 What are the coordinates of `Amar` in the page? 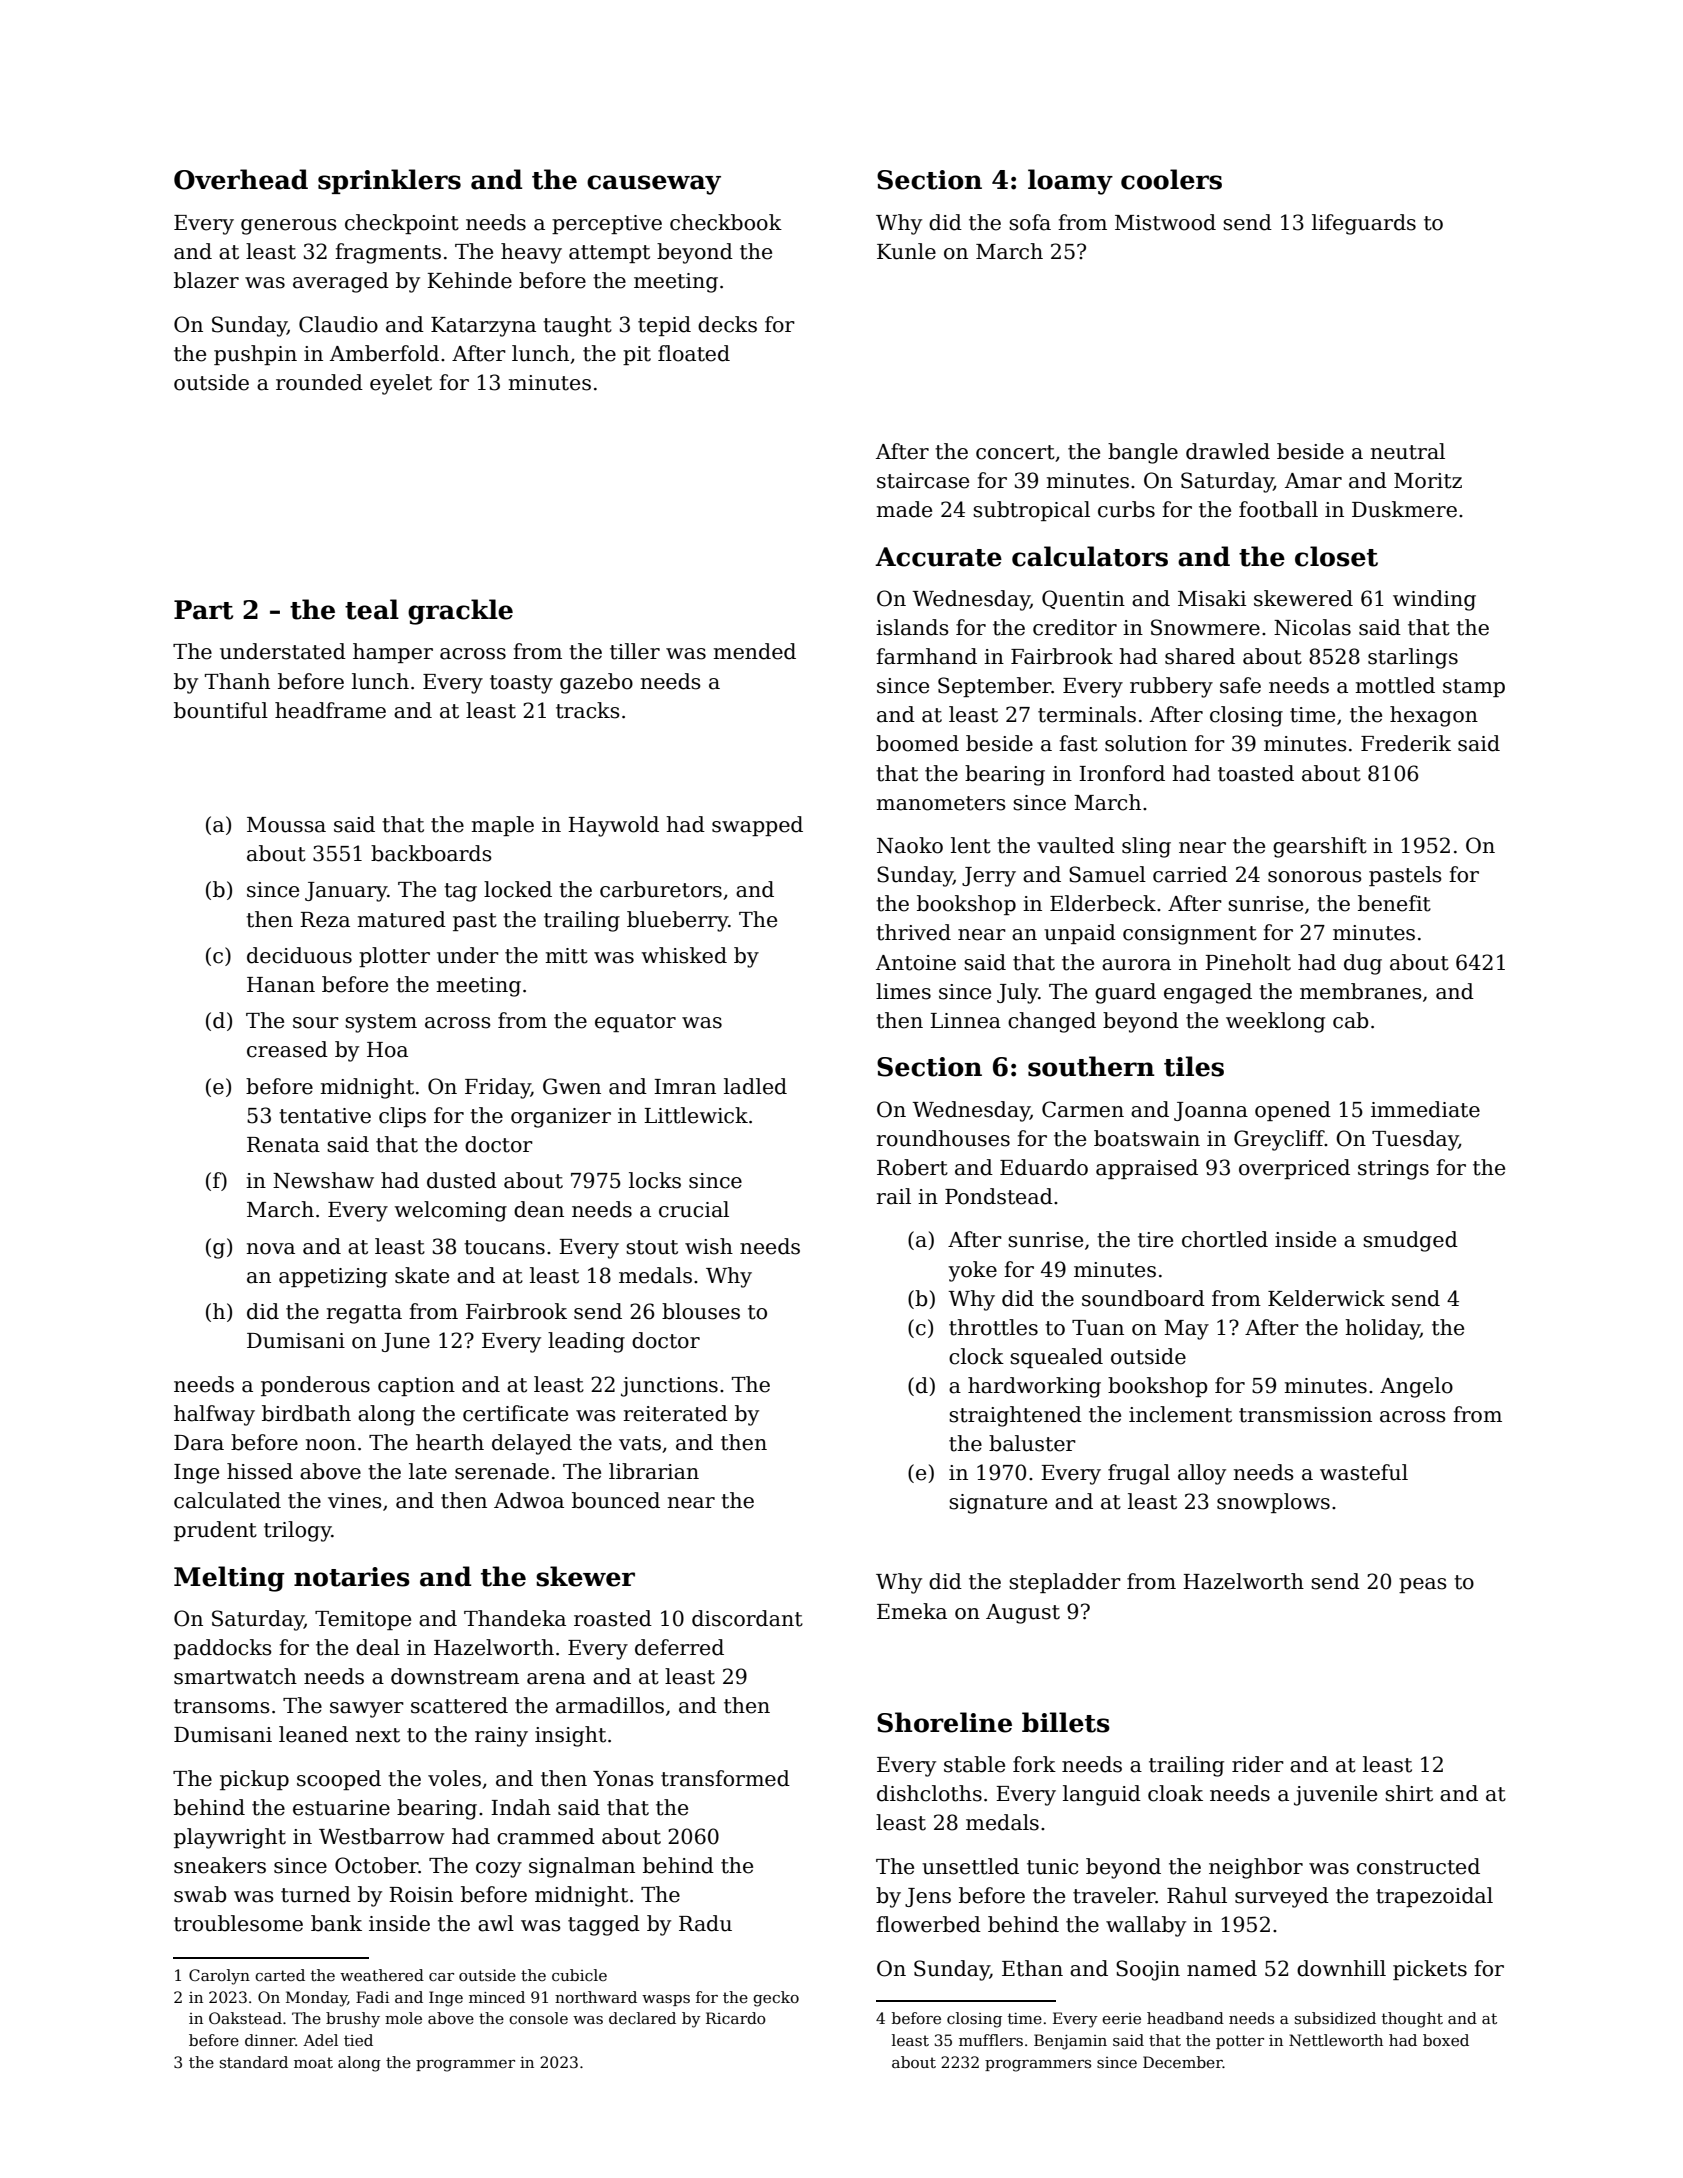 It's located at (1313, 481).
